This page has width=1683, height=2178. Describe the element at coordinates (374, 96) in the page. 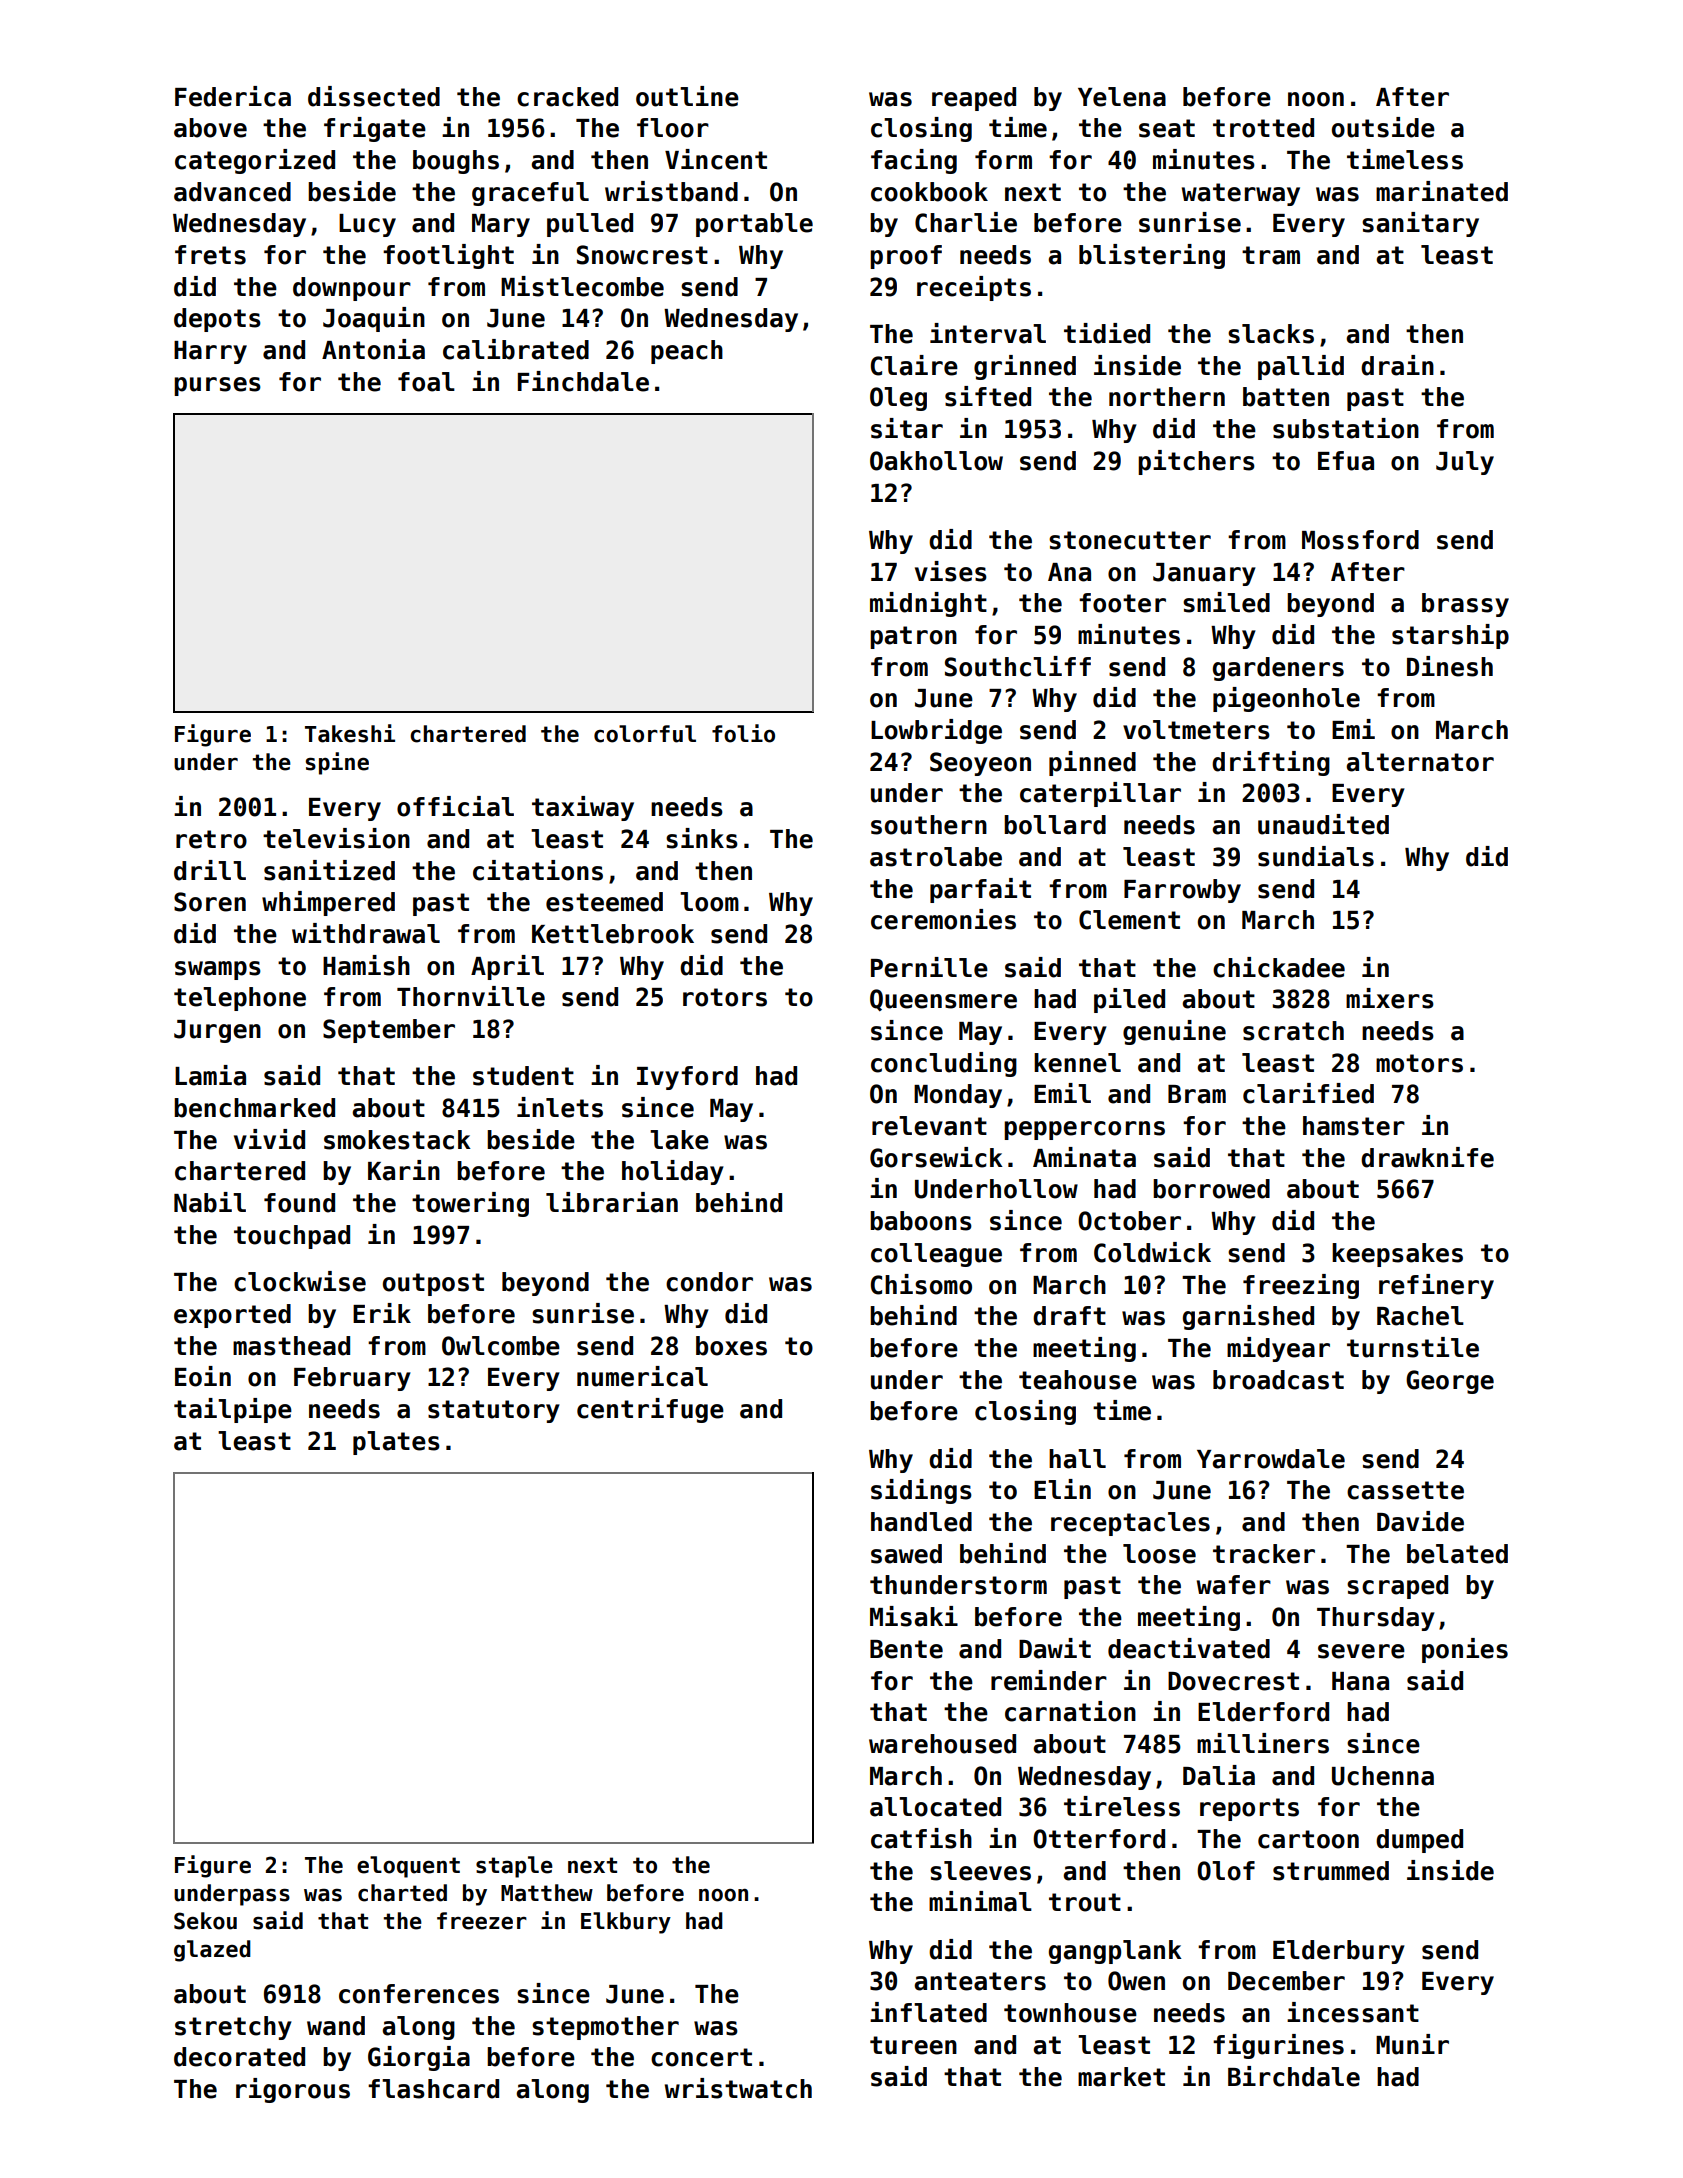

I see `dissected` at that location.
